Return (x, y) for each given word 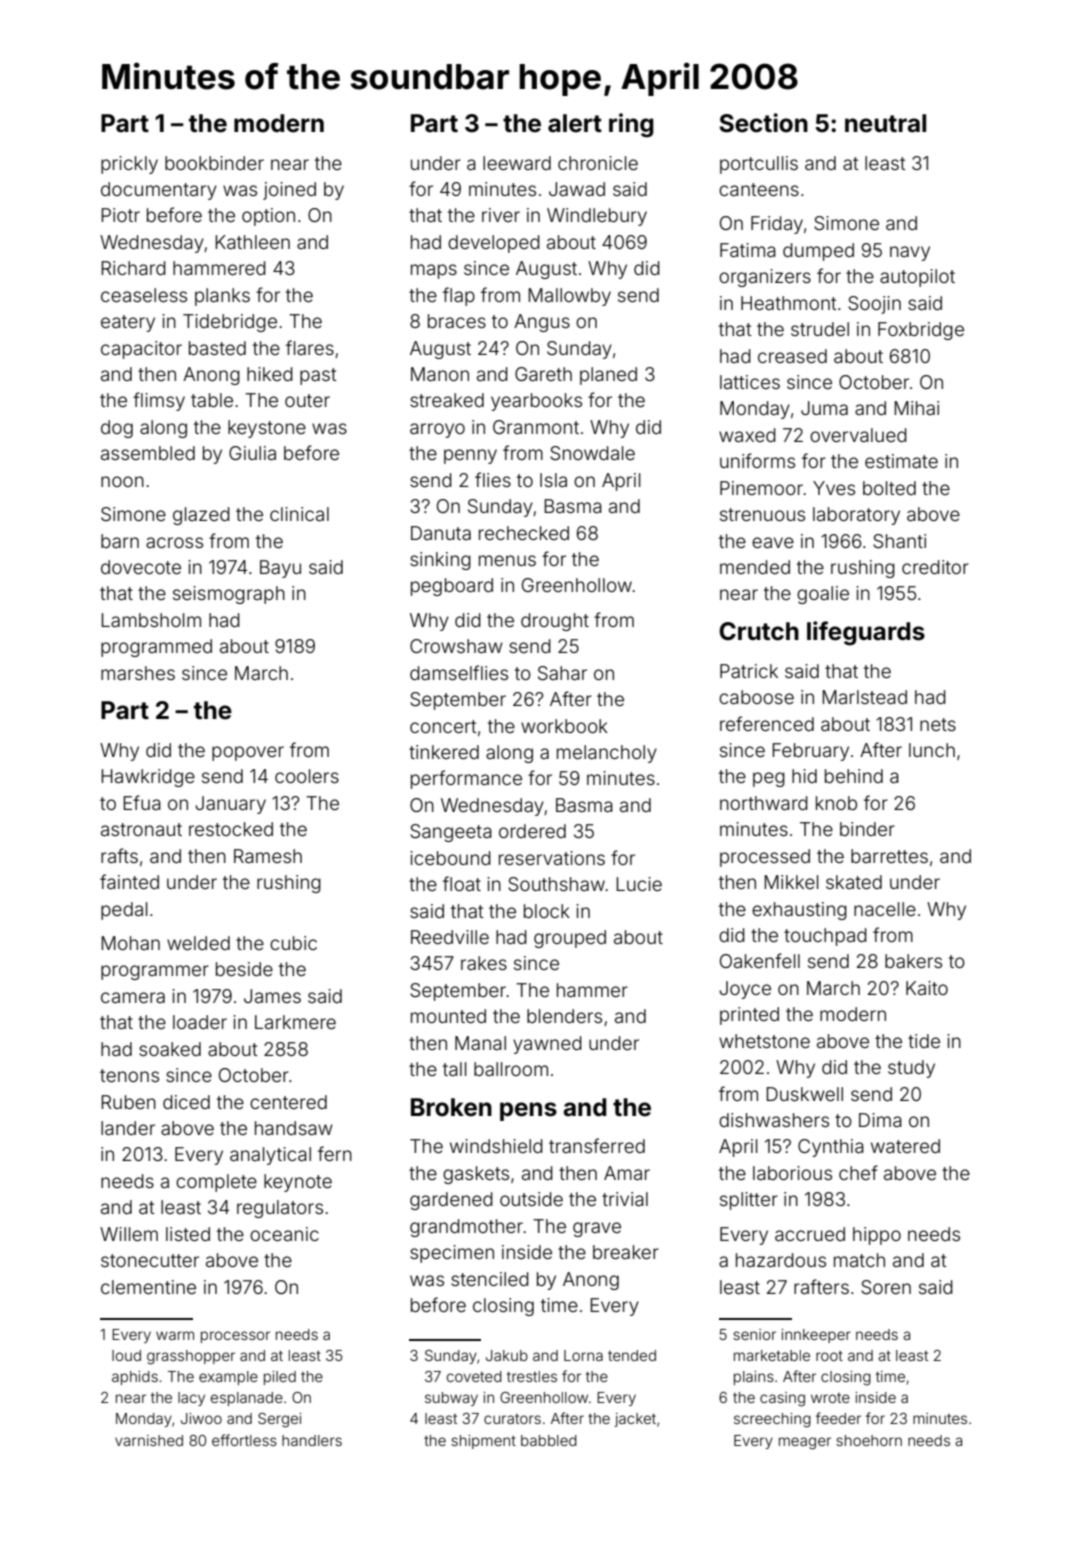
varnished (149, 1440)
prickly (129, 165)
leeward (517, 163)
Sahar (562, 673)
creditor (935, 567)
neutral (885, 123)
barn (120, 541)
